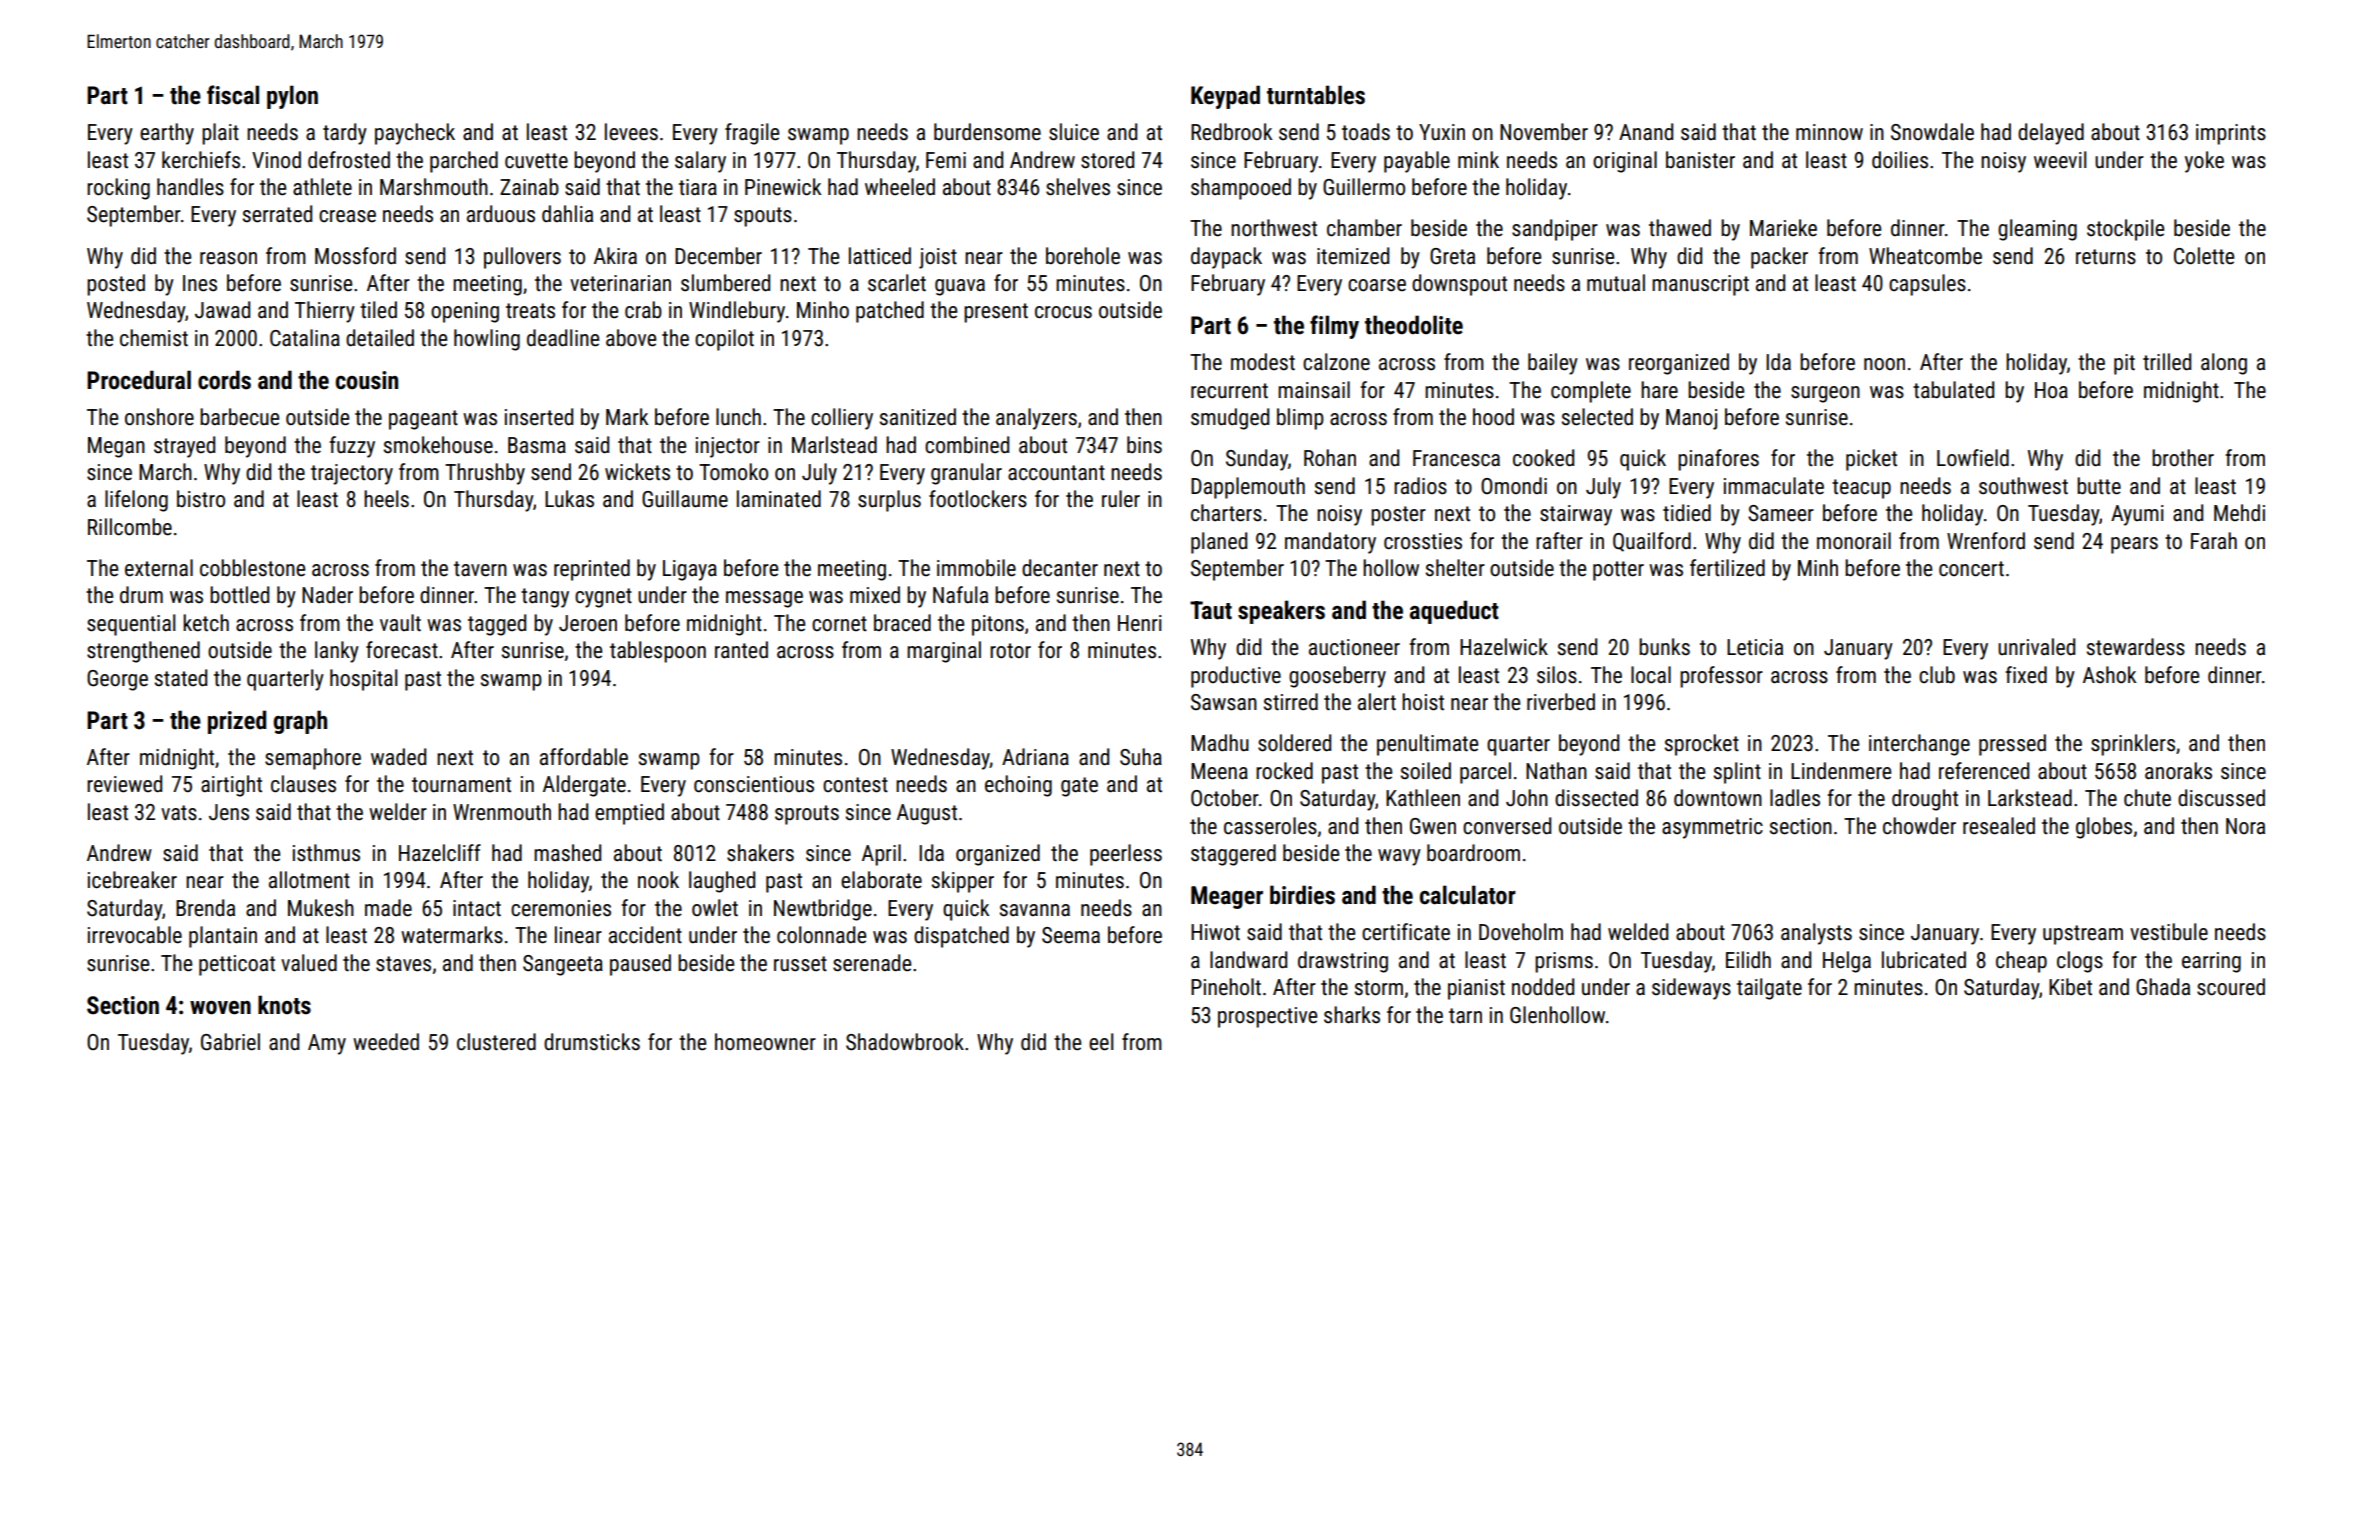  Describe the element at coordinates (2224, 364) in the screenshot. I see `along` at that location.
